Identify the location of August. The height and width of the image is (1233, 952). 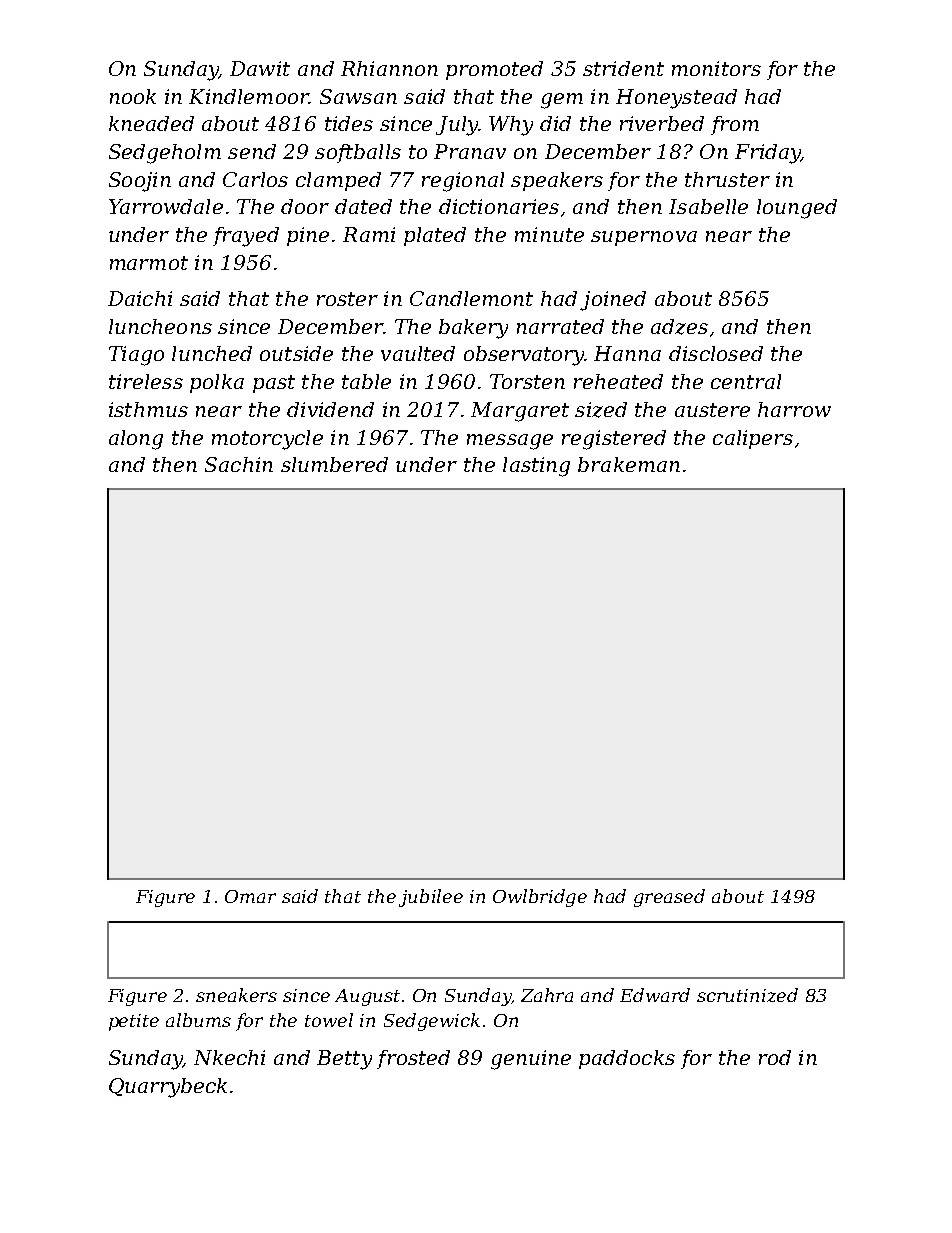
(367, 997).
